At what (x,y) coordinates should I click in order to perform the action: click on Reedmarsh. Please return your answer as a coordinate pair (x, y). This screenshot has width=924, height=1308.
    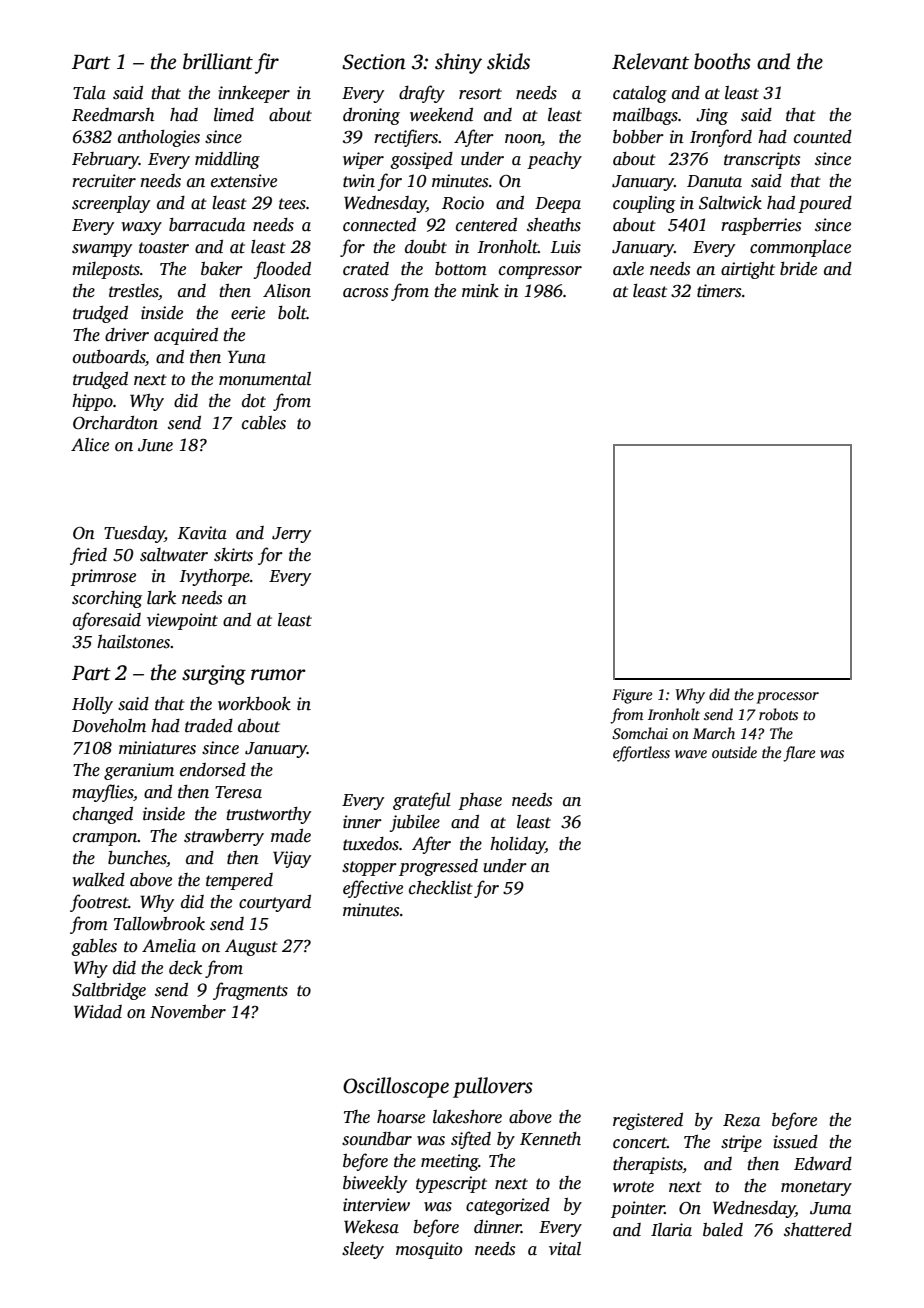
    Looking at the image, I should click on (113, 115).
